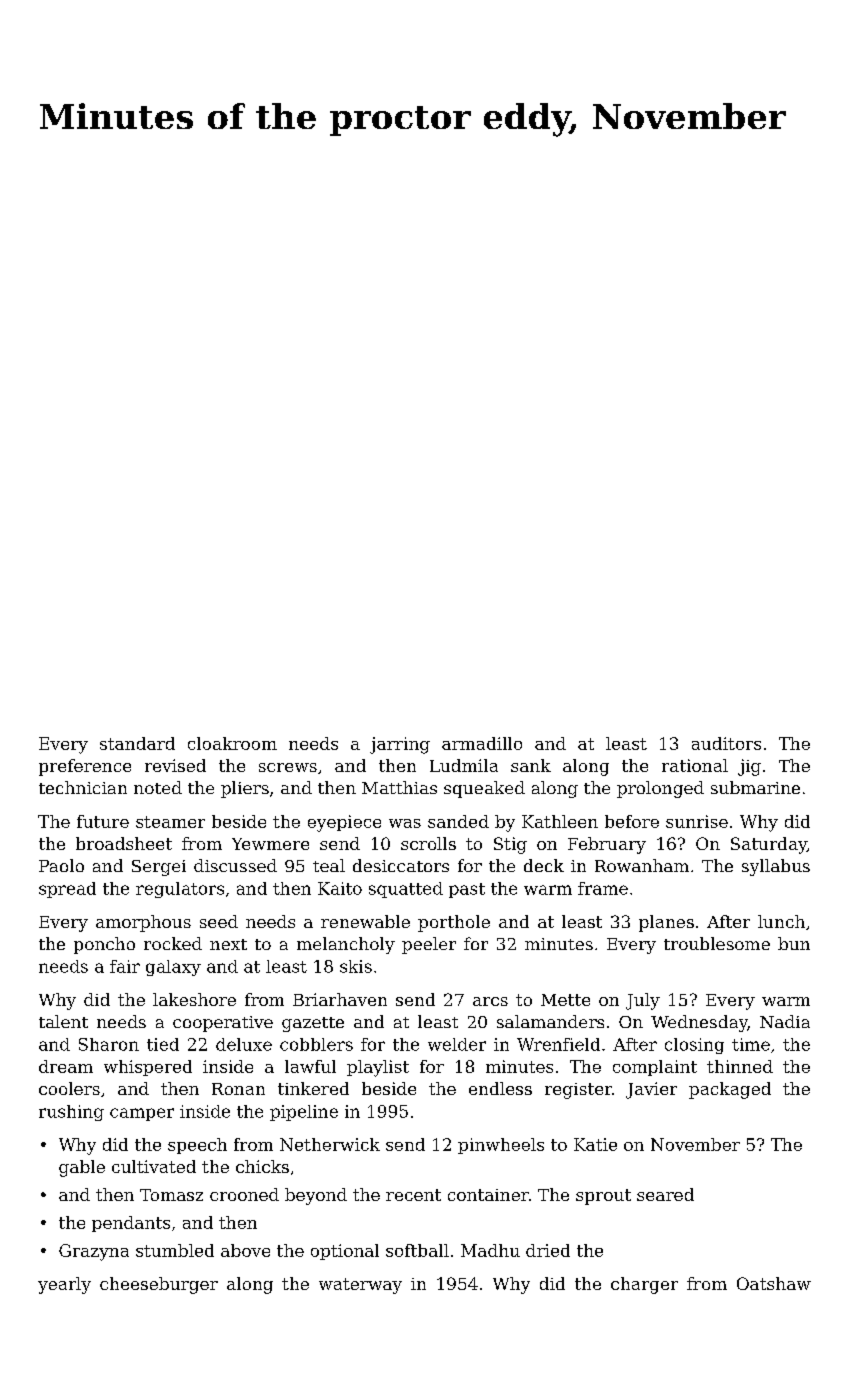 The image size is (849, 1400). What do you see at coordinates (400, 745) in the screenshot?
I see `jarring` at bounding box center [400, 745].
